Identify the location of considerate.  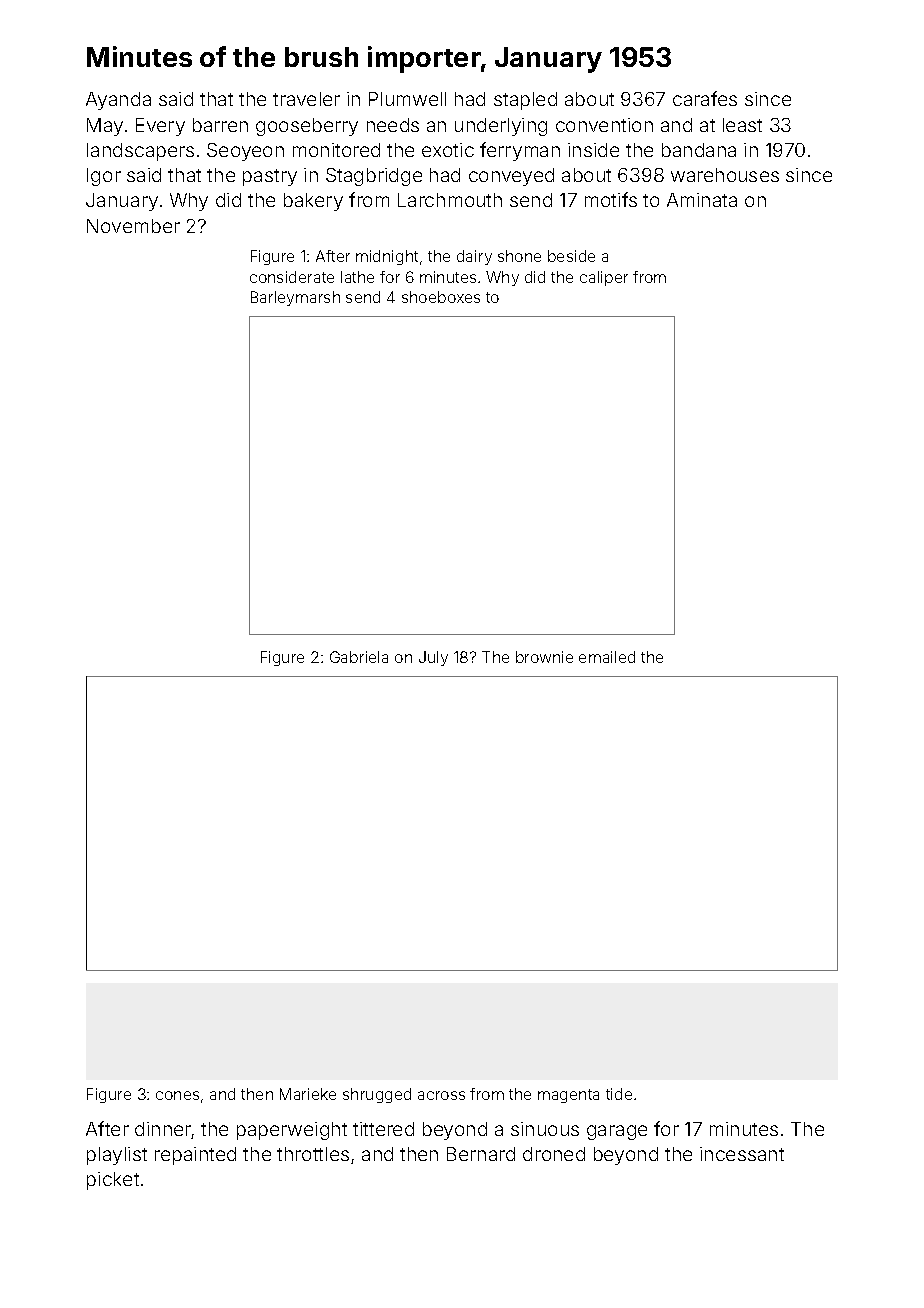
(292, 277).
